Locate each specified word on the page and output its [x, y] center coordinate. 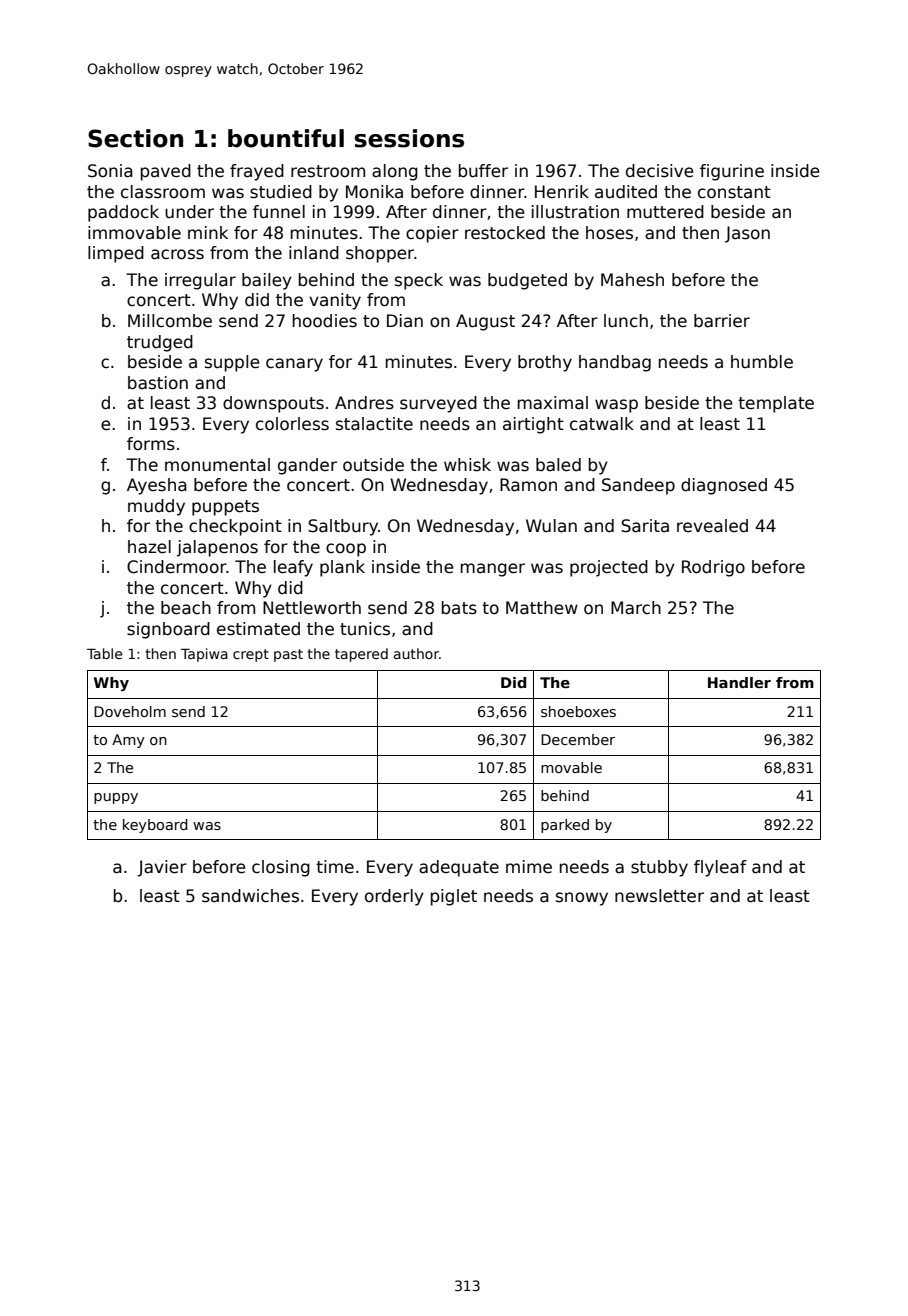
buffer [483, 171]
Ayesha [157, 486]
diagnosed [724, 486]
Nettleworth [312, 608]
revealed [712, 526]
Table [104, 653]
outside [373, 465]
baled [558, 465]
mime [529, 866]
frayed [257, 172]
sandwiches [250, 896]
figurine [732, 172]
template [776, 404]
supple [232, 363]
